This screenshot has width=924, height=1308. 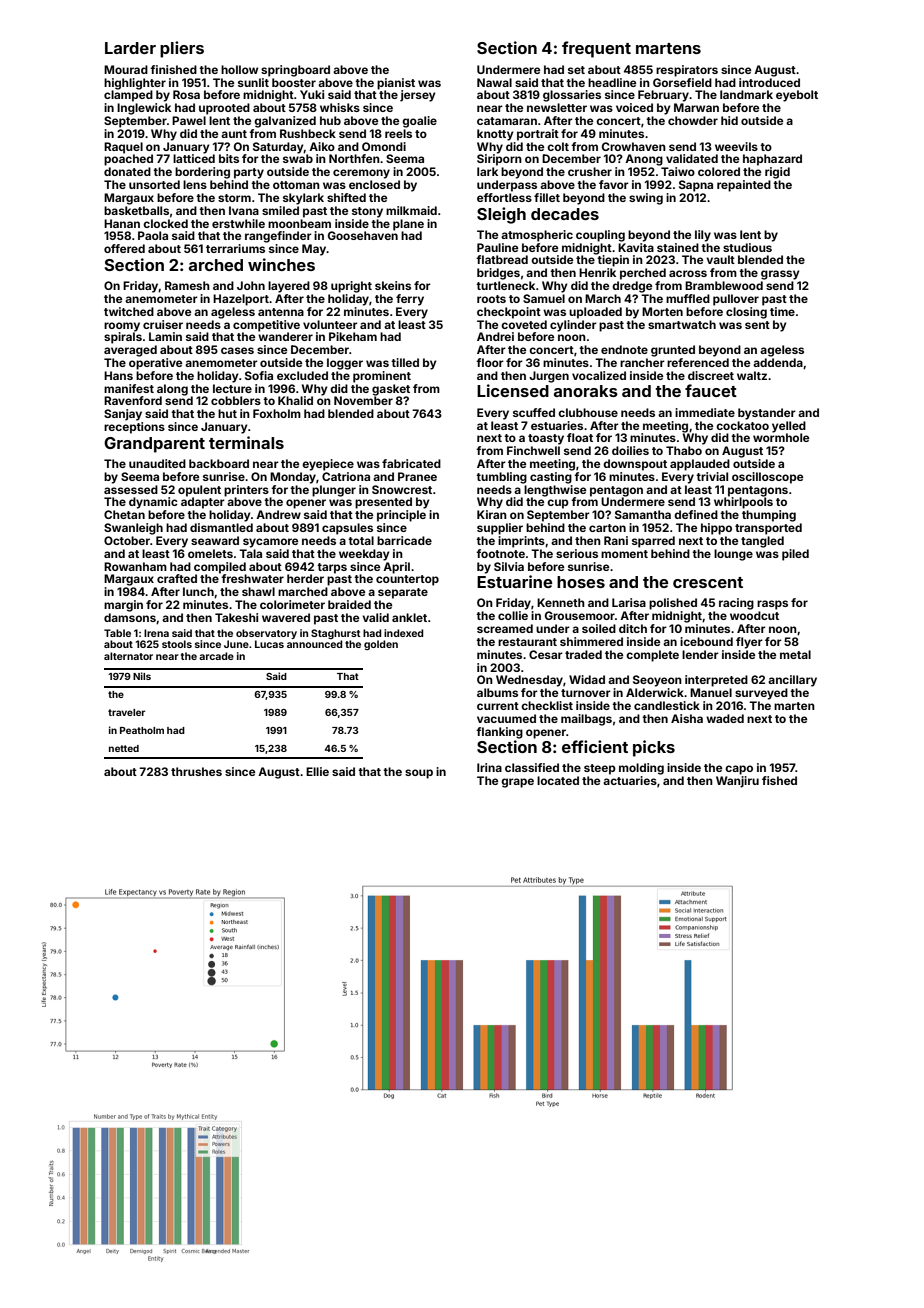 I want to click on addenda, so click(x=778, y=362).
